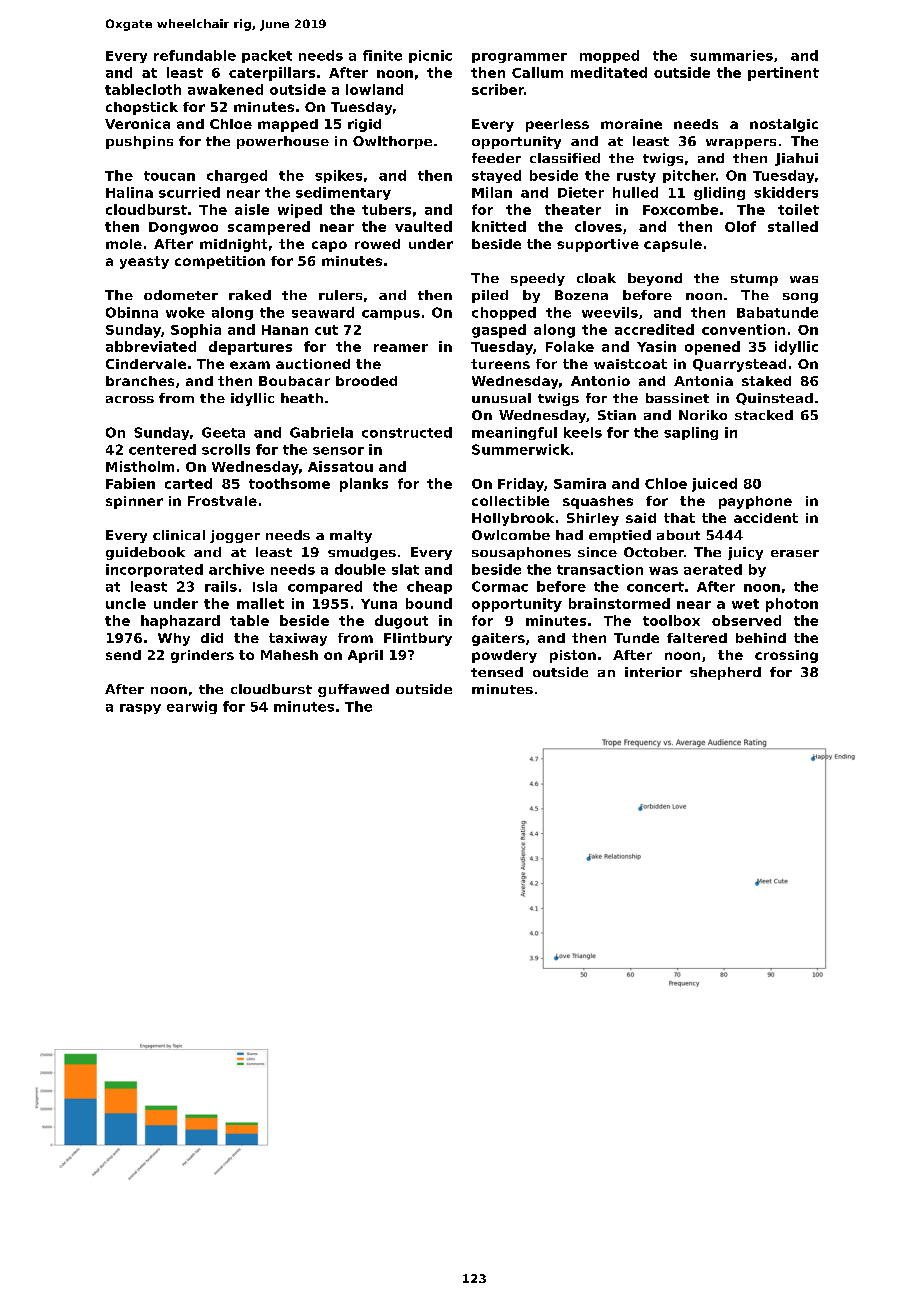 This screenshot has height=1308, width=924. What do you see at coordinates (222, 501) in the screenshot?
I see `Frostvale` at bounding box center [222, 501].
